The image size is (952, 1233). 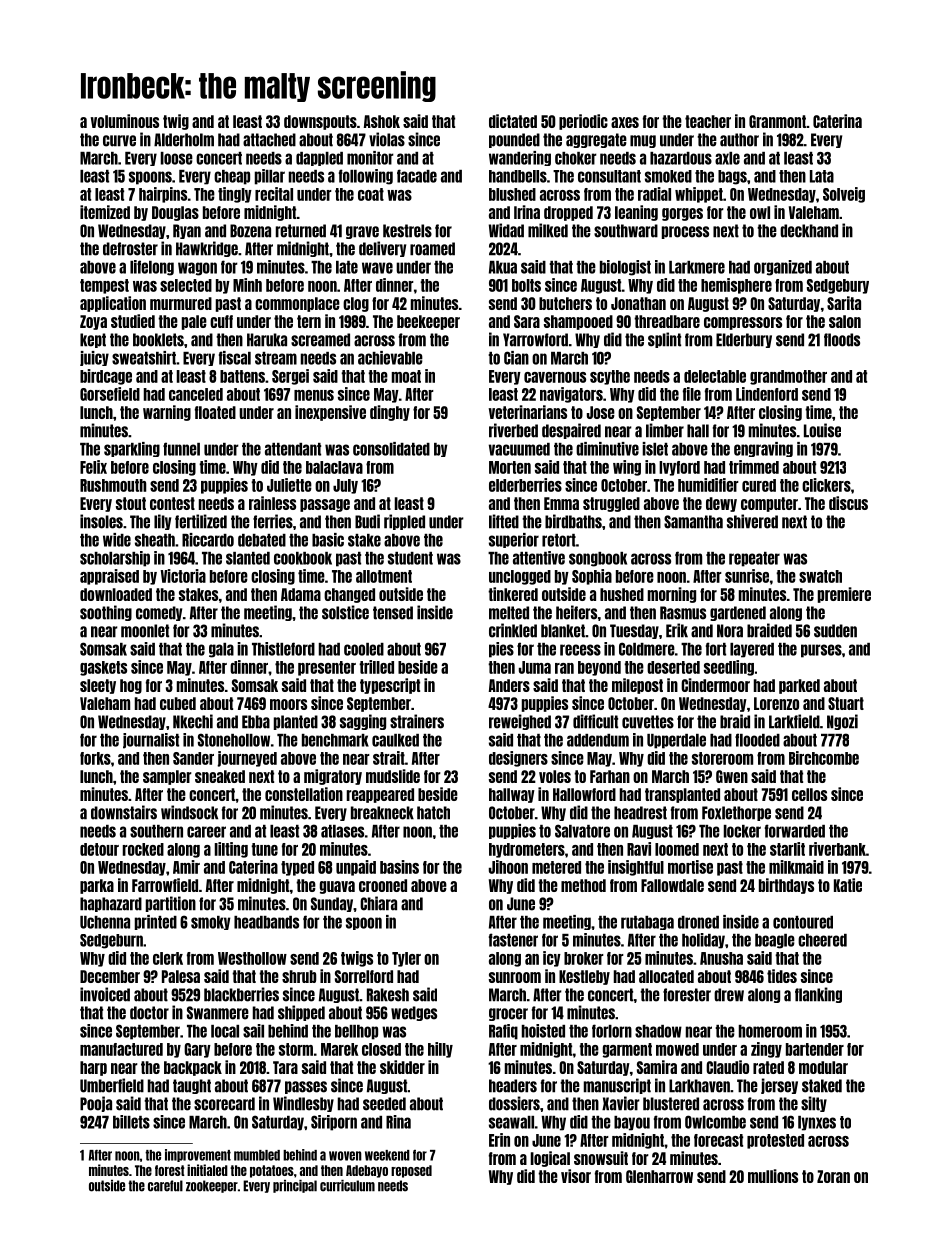 What do you see at coordinates (513, 121) in the screenshot?
I see `dictated` at bounding box center [513, 121].
